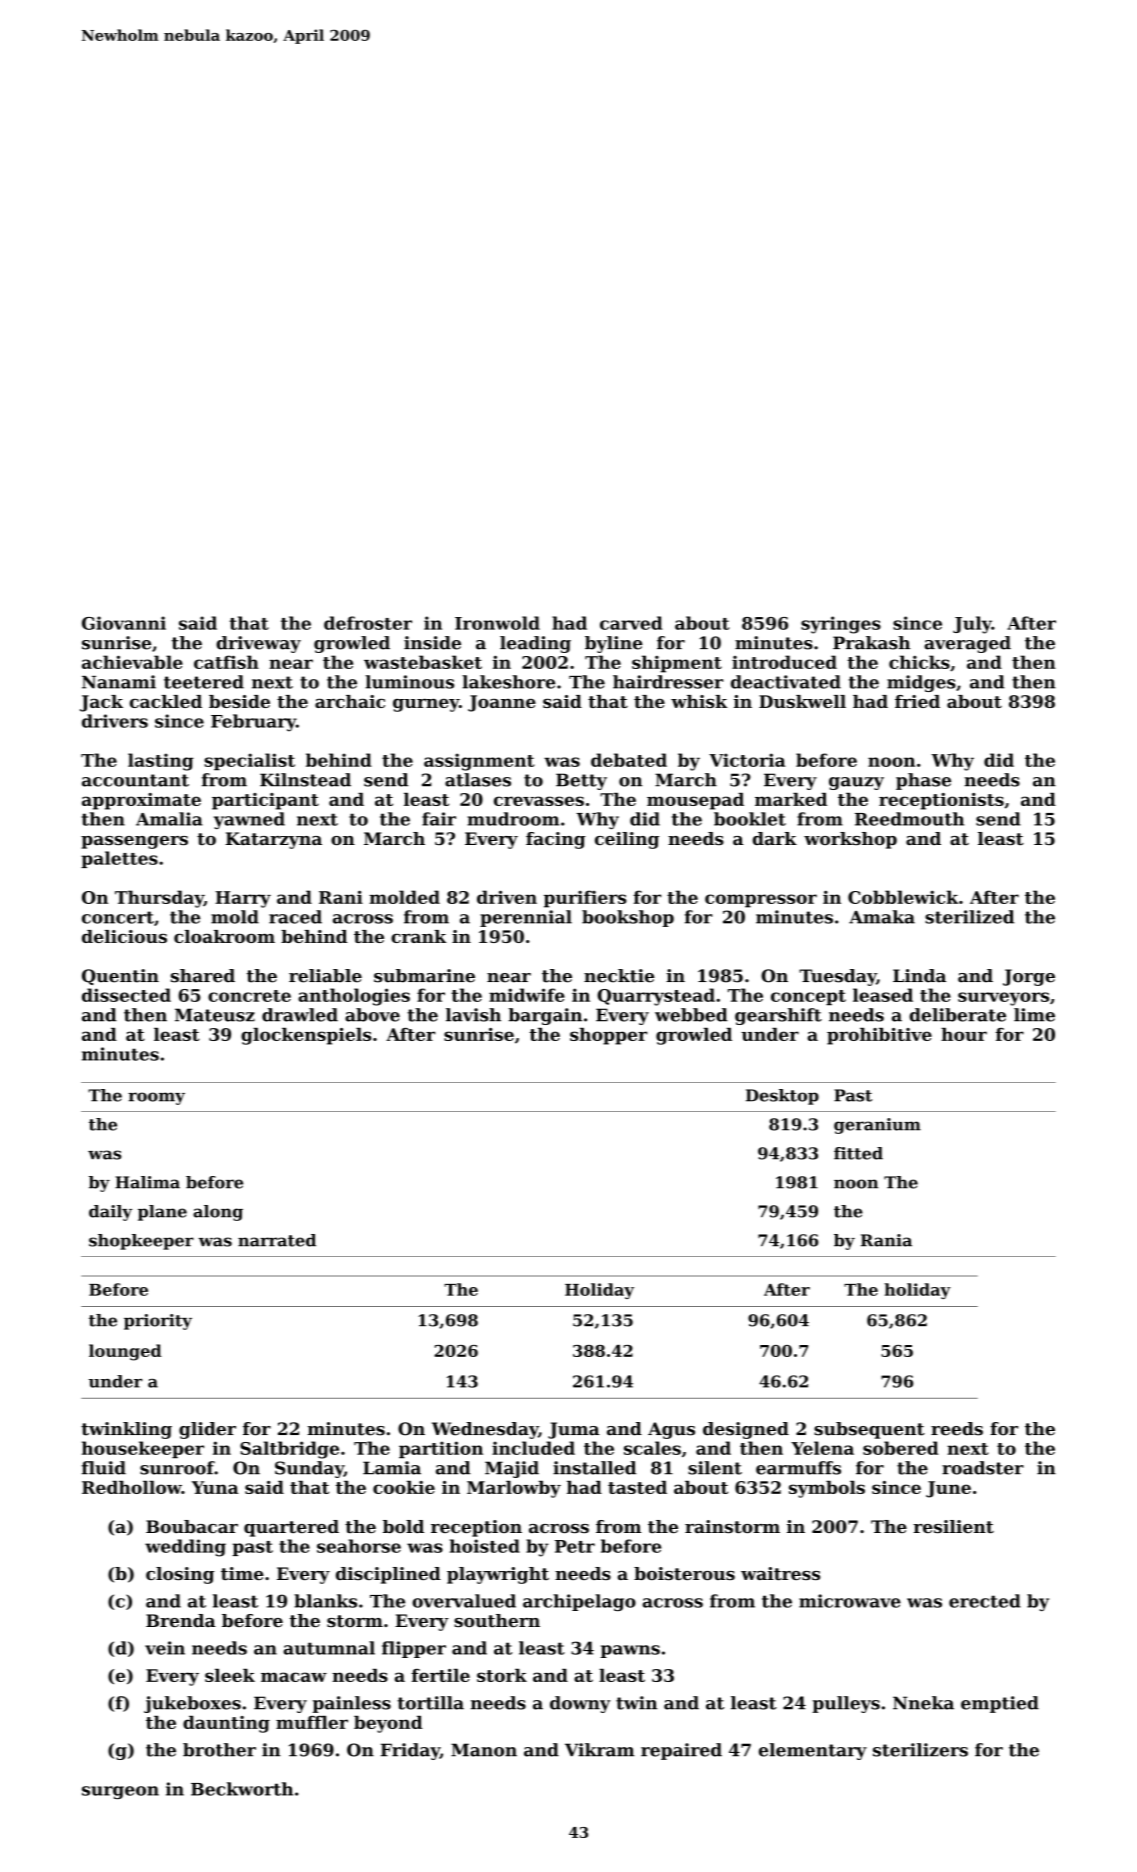  What do you see at coordinates (903, 897) in the image?
I see `Cobblewick` at bounding box center [903, 897].
